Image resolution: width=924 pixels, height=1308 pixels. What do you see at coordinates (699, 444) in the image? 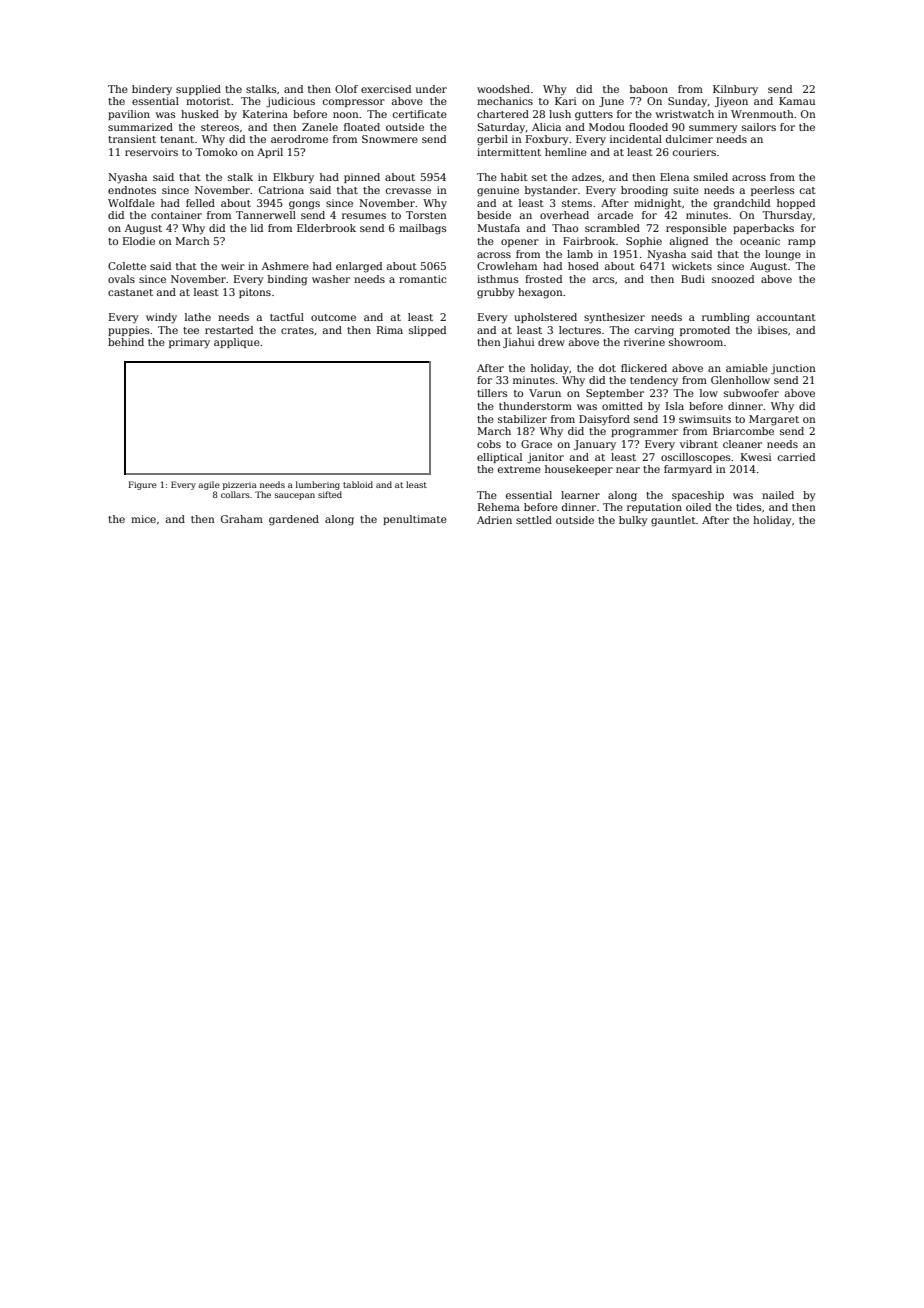
I see `vibrant` at bounding box center [699, 444].
